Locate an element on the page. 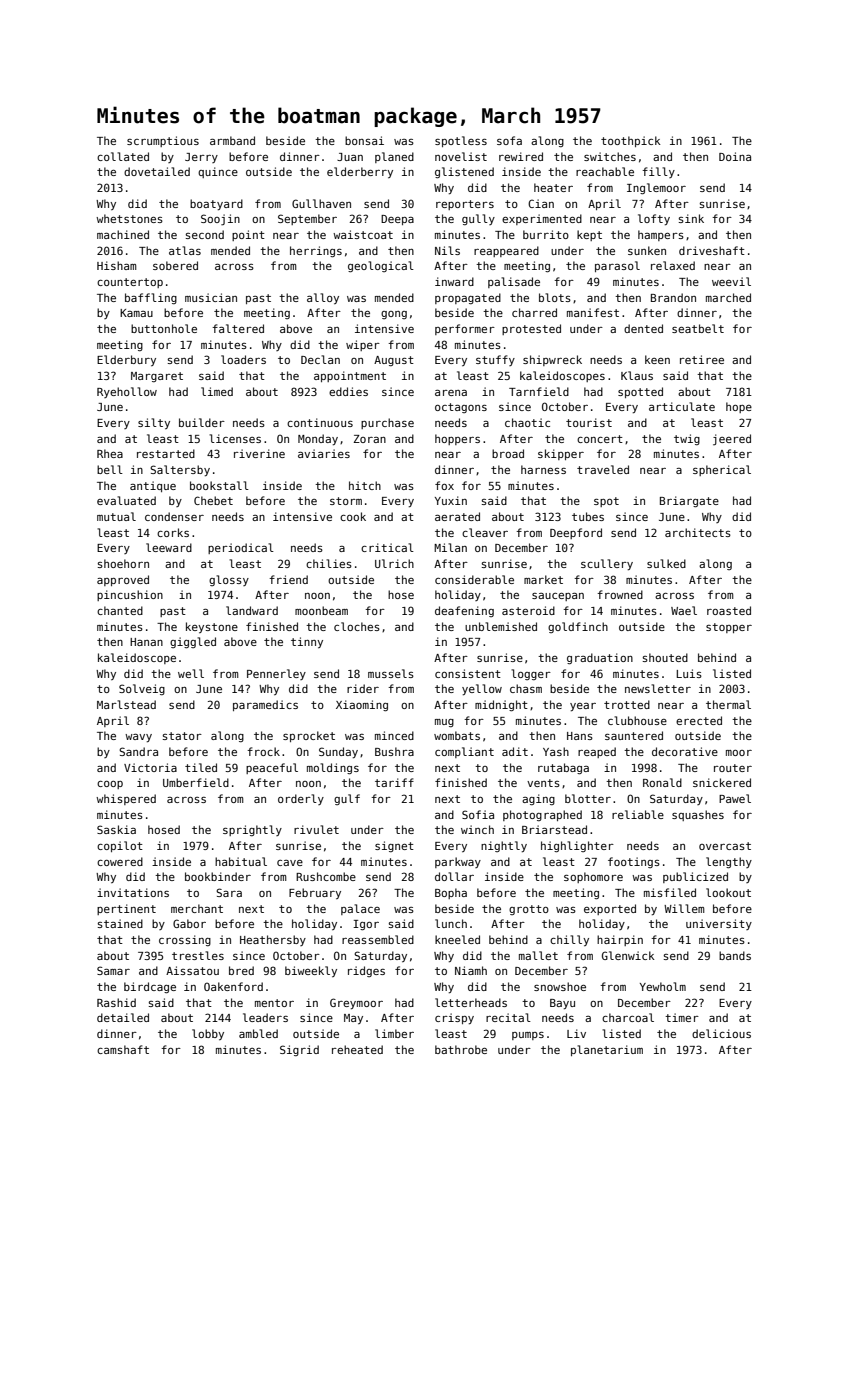  parkway is located at coordinates (458, 862).
